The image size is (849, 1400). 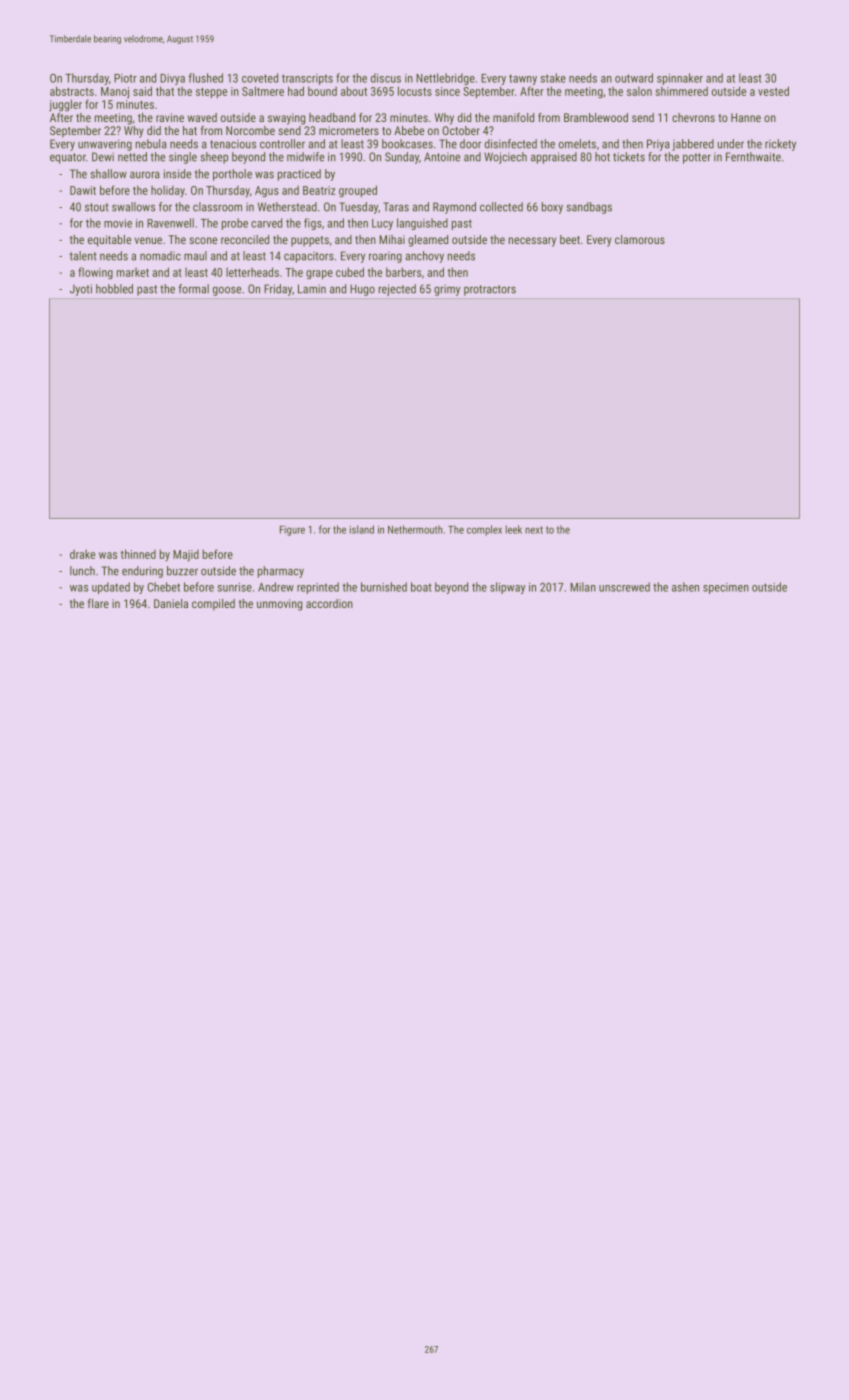 What do you see at coordinates (409, 130) in the screenshot?
I see `Abebe` at bounding box center [409, 130].
